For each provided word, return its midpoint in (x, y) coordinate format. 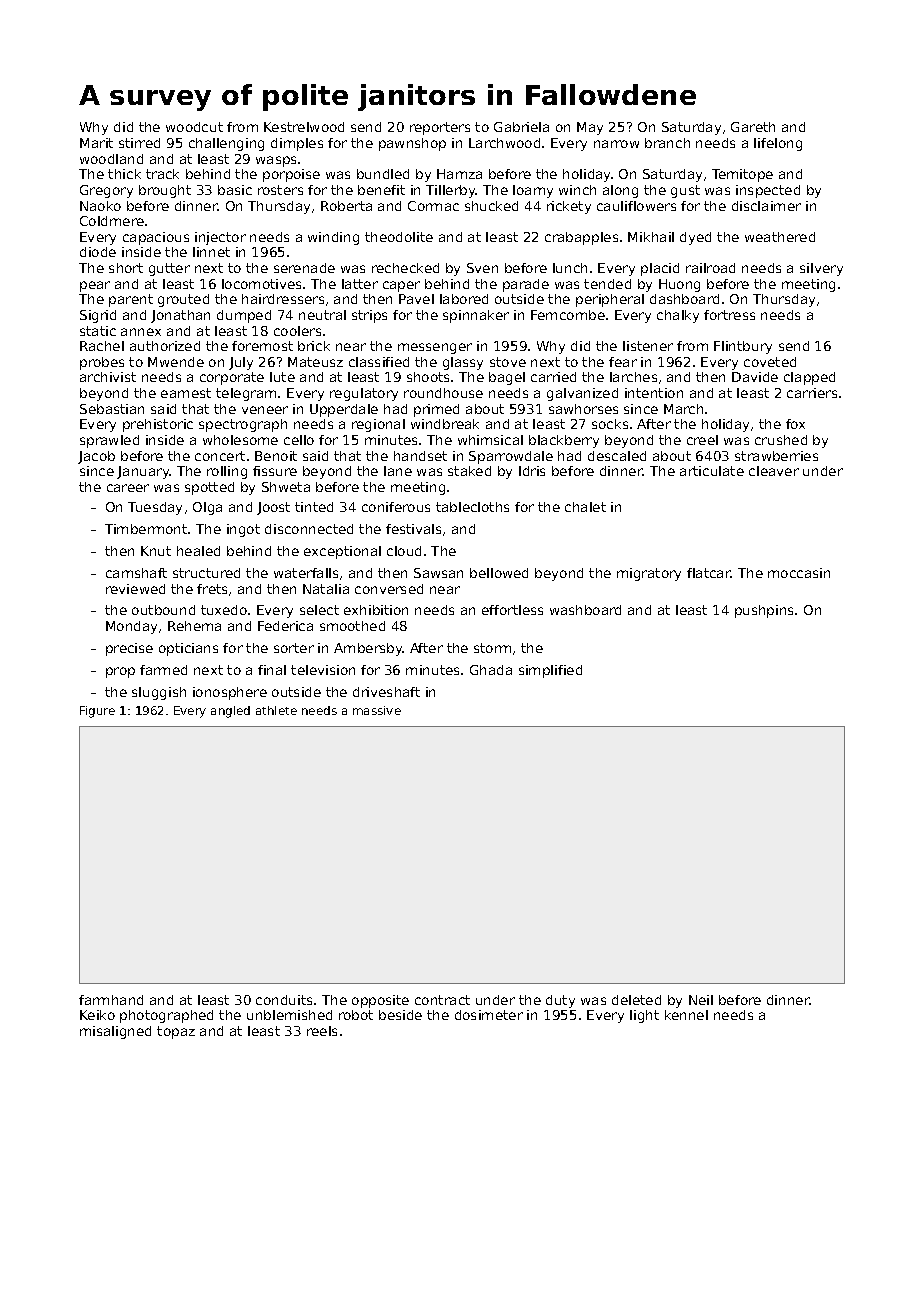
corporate (232, 378)
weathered (780, 237)
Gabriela (521, 127)
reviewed (135, 589)
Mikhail (651, 237)
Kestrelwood (304, 127)
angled (230, 712)
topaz (176, 1032)
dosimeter (489, 1015)
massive (377, 710)
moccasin (799, 573)
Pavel (416, 299)
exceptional (342, 552)
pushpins (764, 611)
